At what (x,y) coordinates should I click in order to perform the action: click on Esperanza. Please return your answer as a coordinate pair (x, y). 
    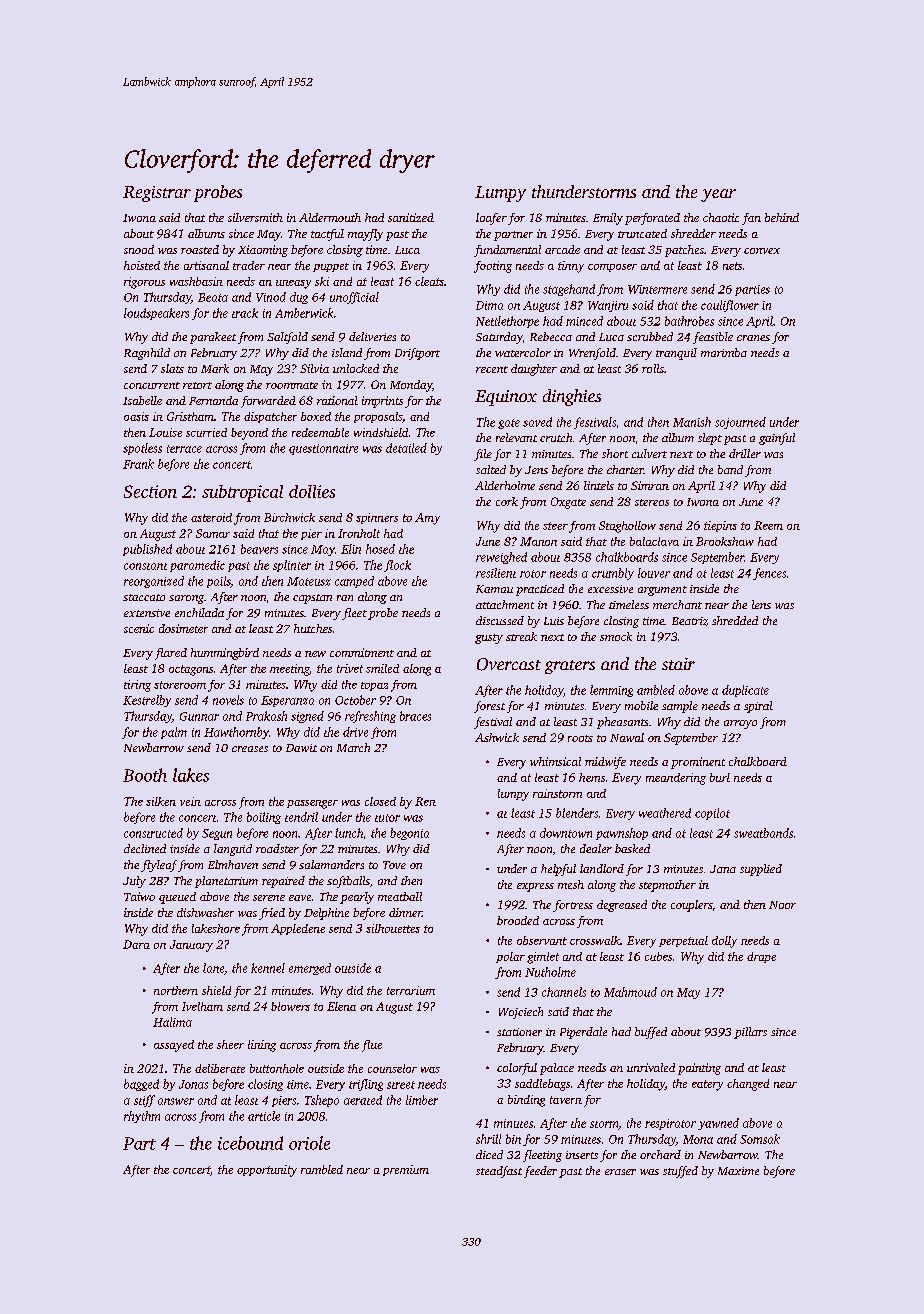
    Looking at the image, I should click on (287, 701).
